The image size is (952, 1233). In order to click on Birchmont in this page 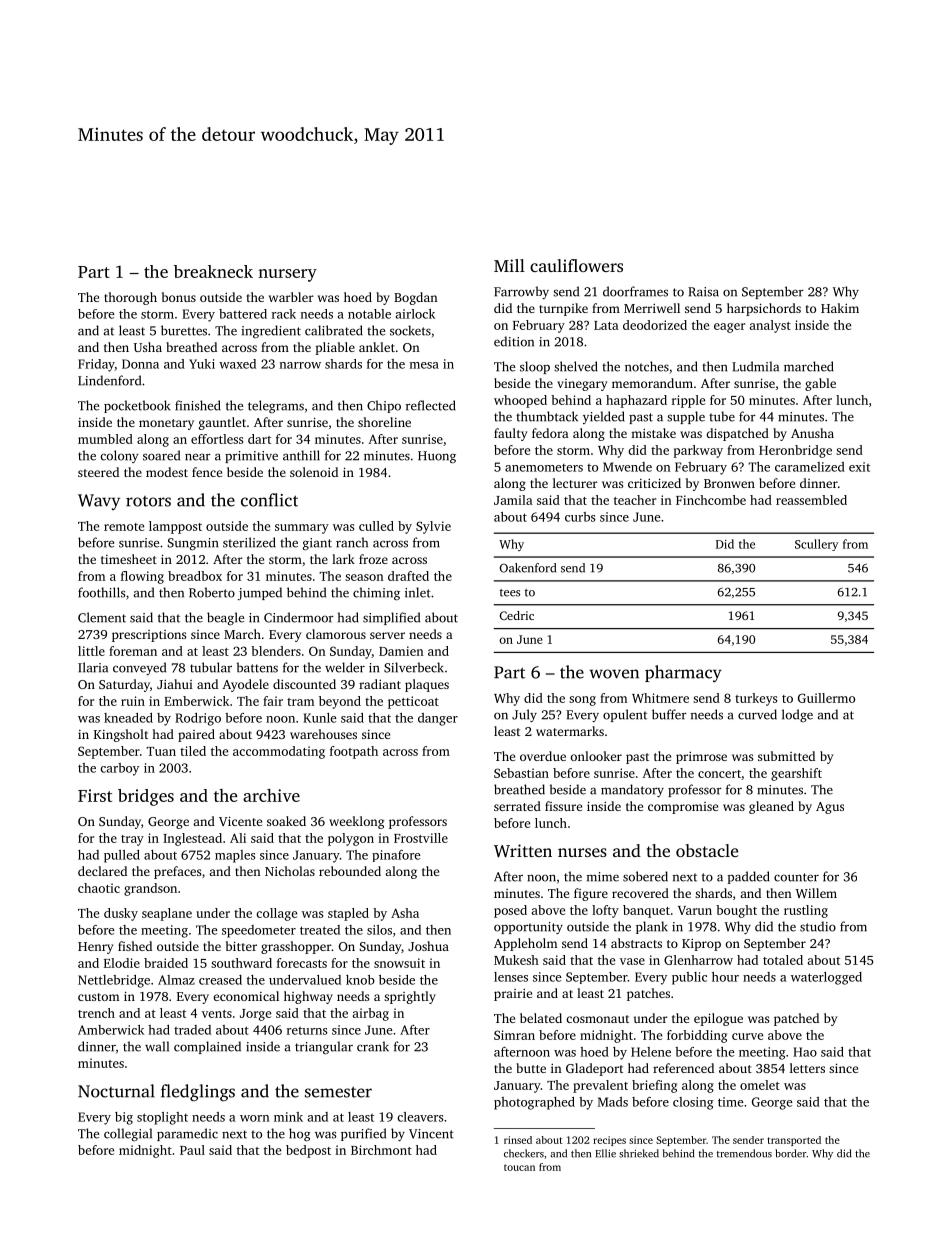, I will do `click(381, 1150)`.
